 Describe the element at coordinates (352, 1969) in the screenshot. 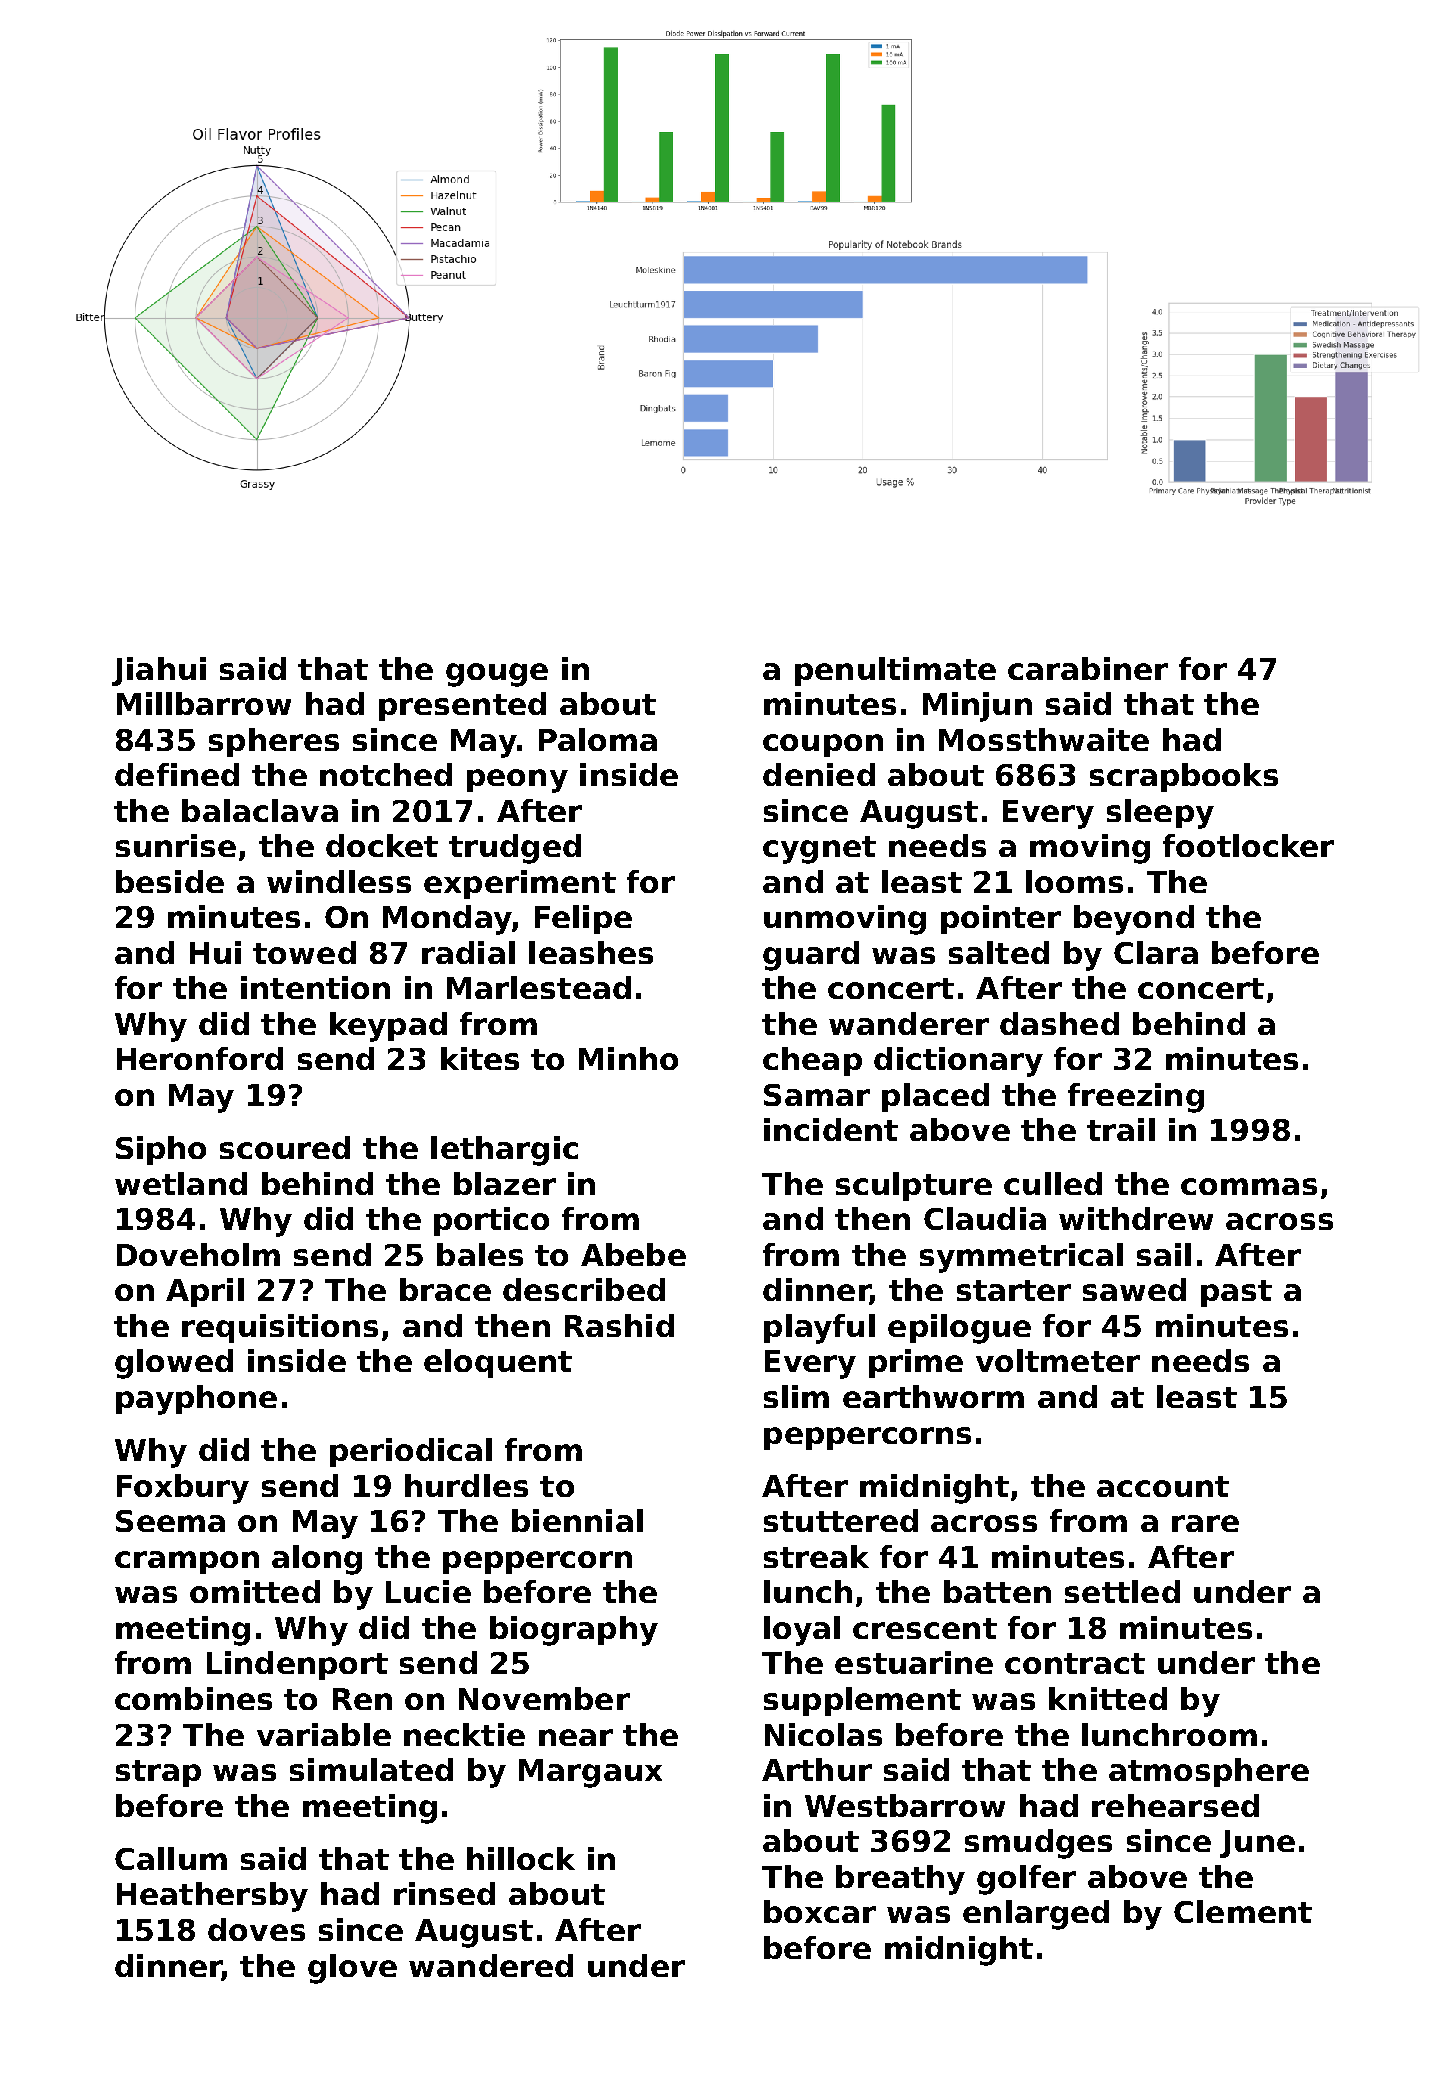

I see `glove` at that location.
